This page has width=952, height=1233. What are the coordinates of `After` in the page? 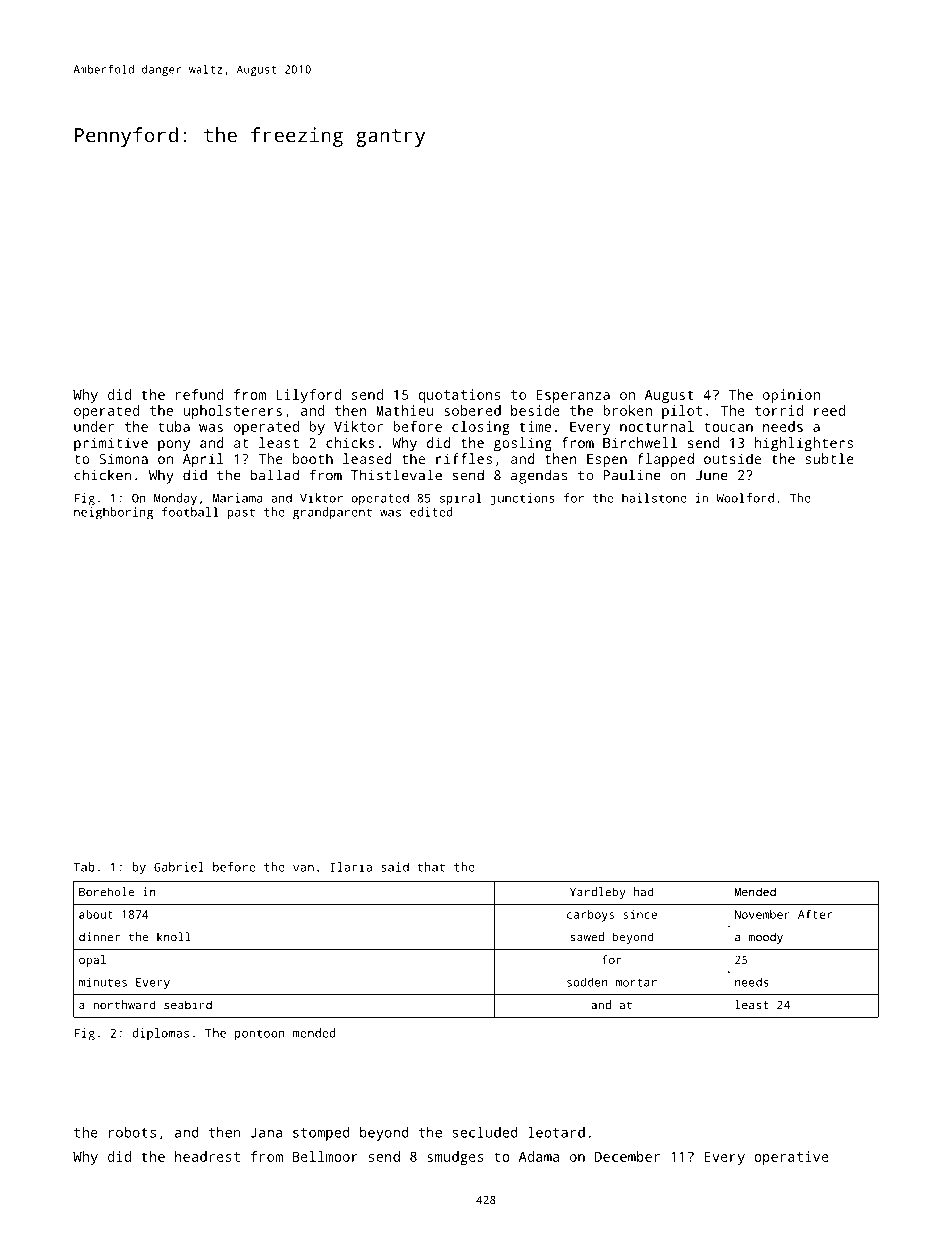 It's located at (815, 914).
